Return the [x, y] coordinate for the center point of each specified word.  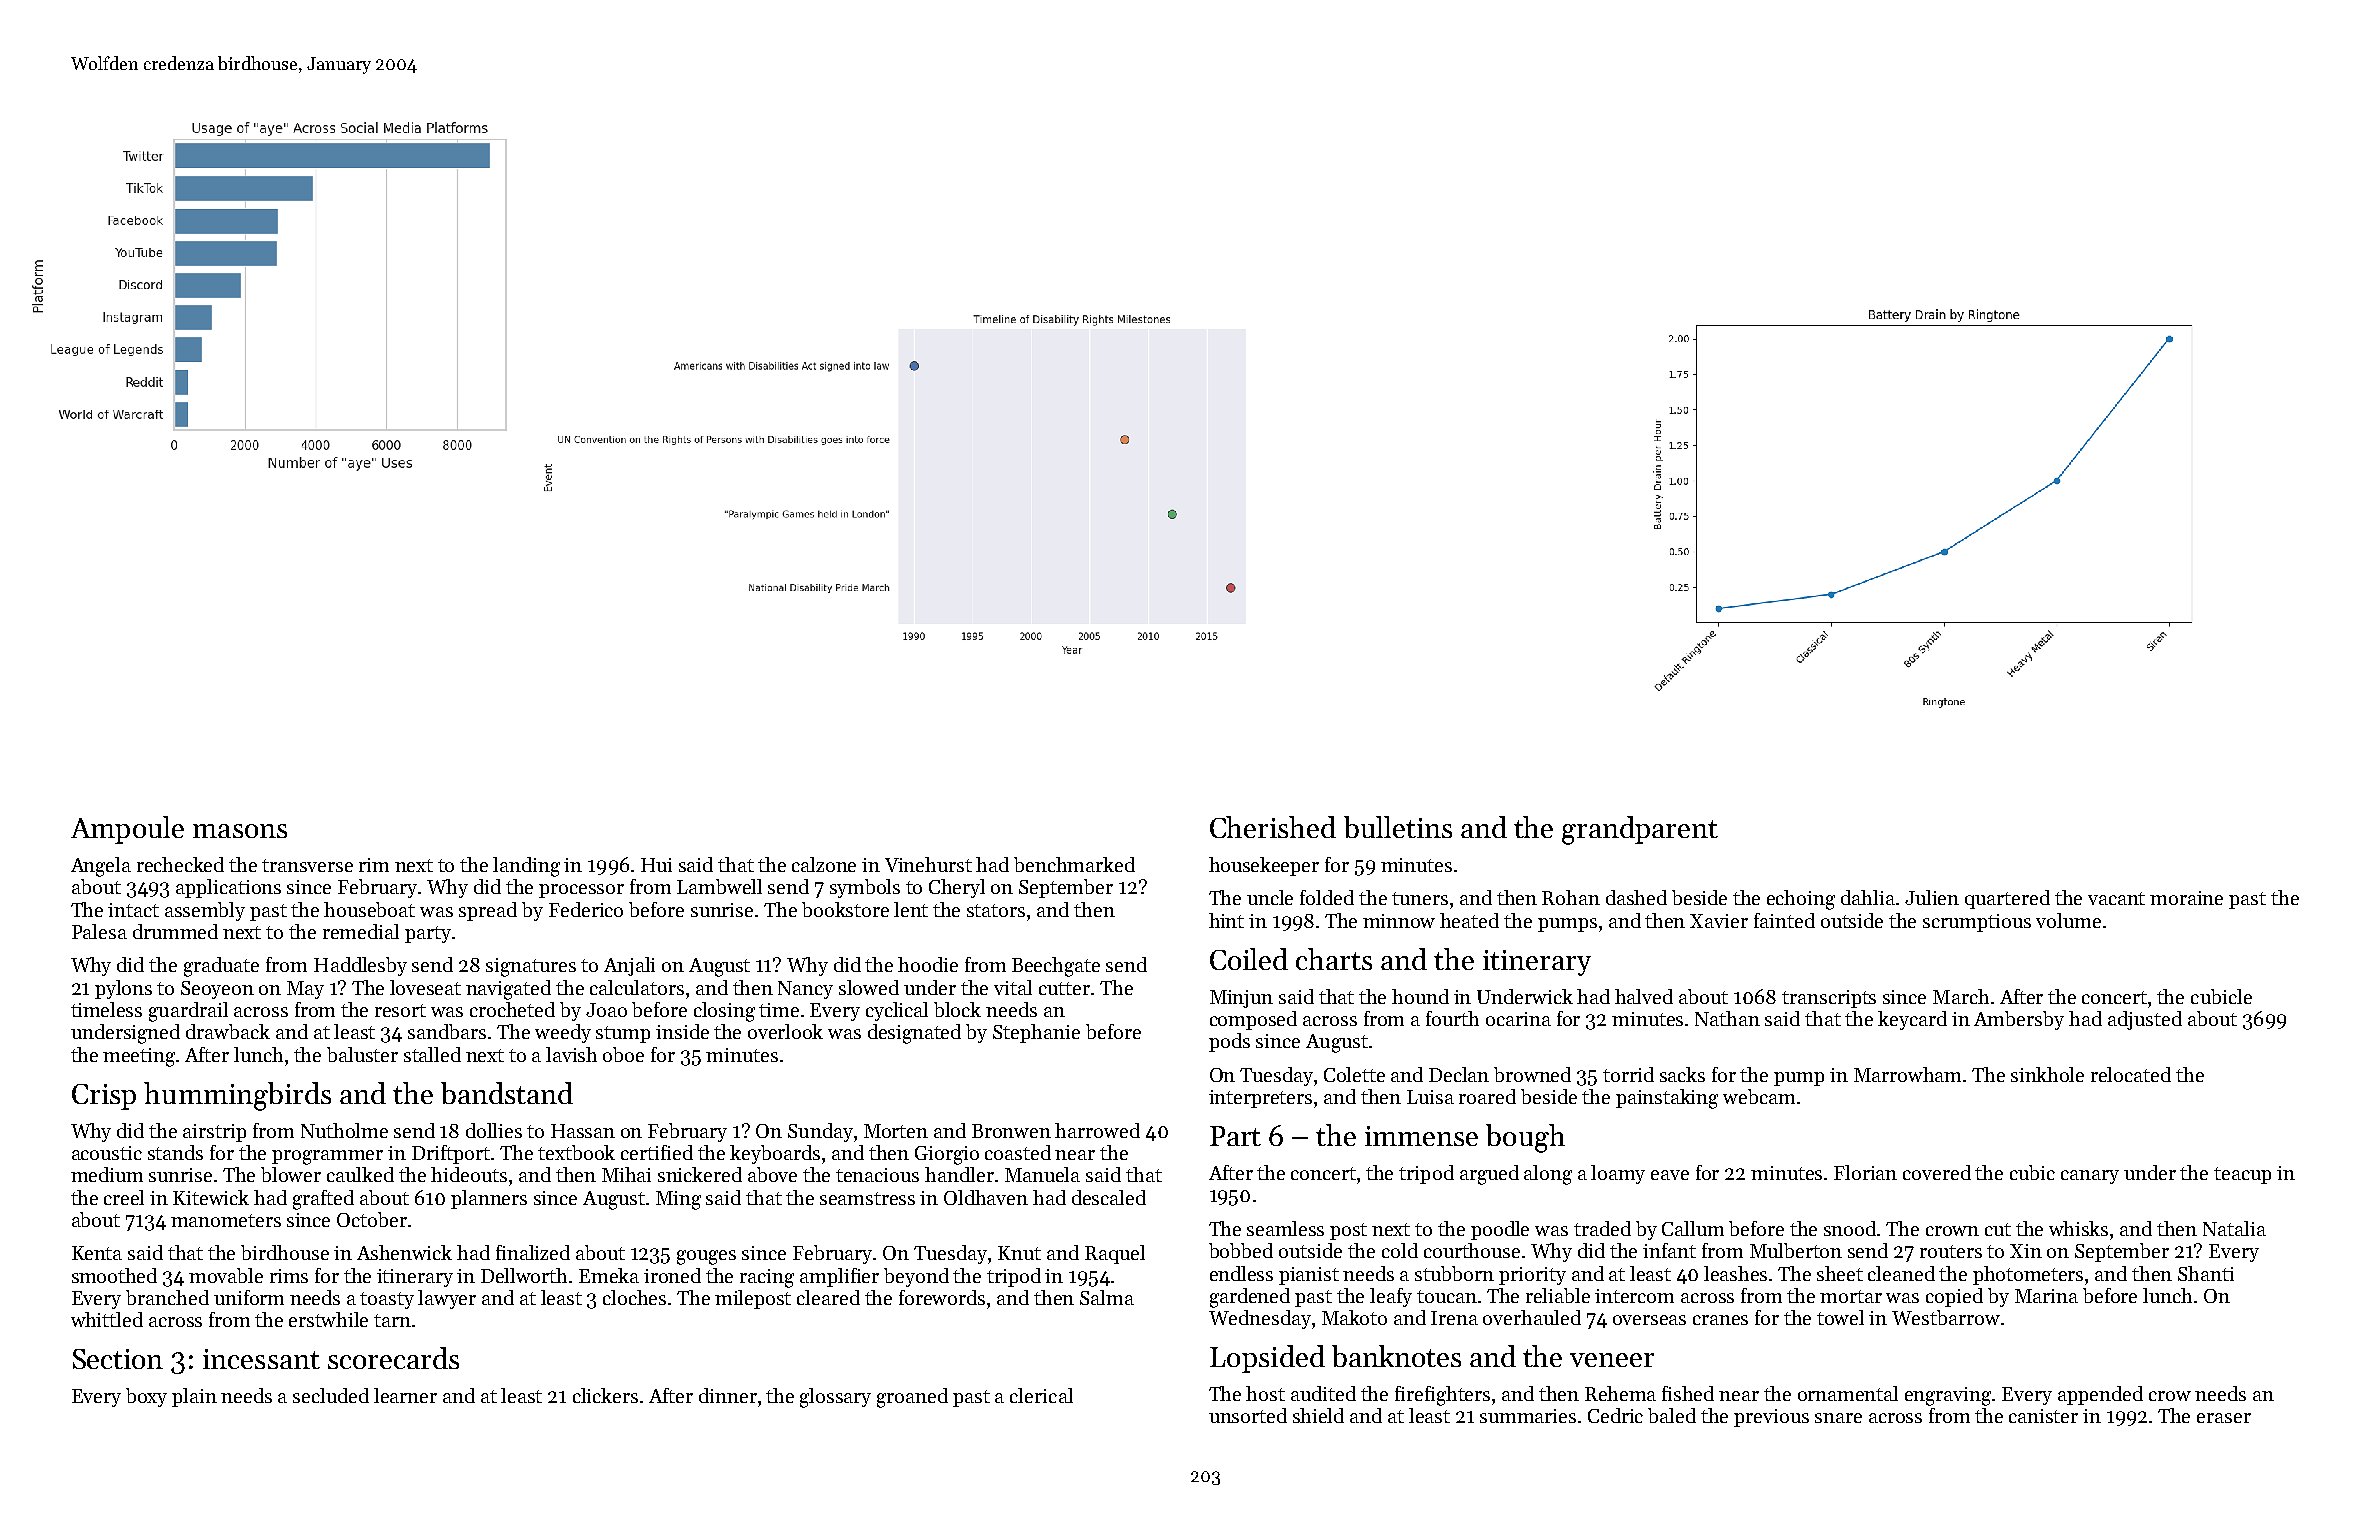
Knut [1019, 1253]
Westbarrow [1946, 1317]
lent [911, 909]
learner [405, 1395]
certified [657, 1152]
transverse [307, 865]
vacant [2116, 898]
